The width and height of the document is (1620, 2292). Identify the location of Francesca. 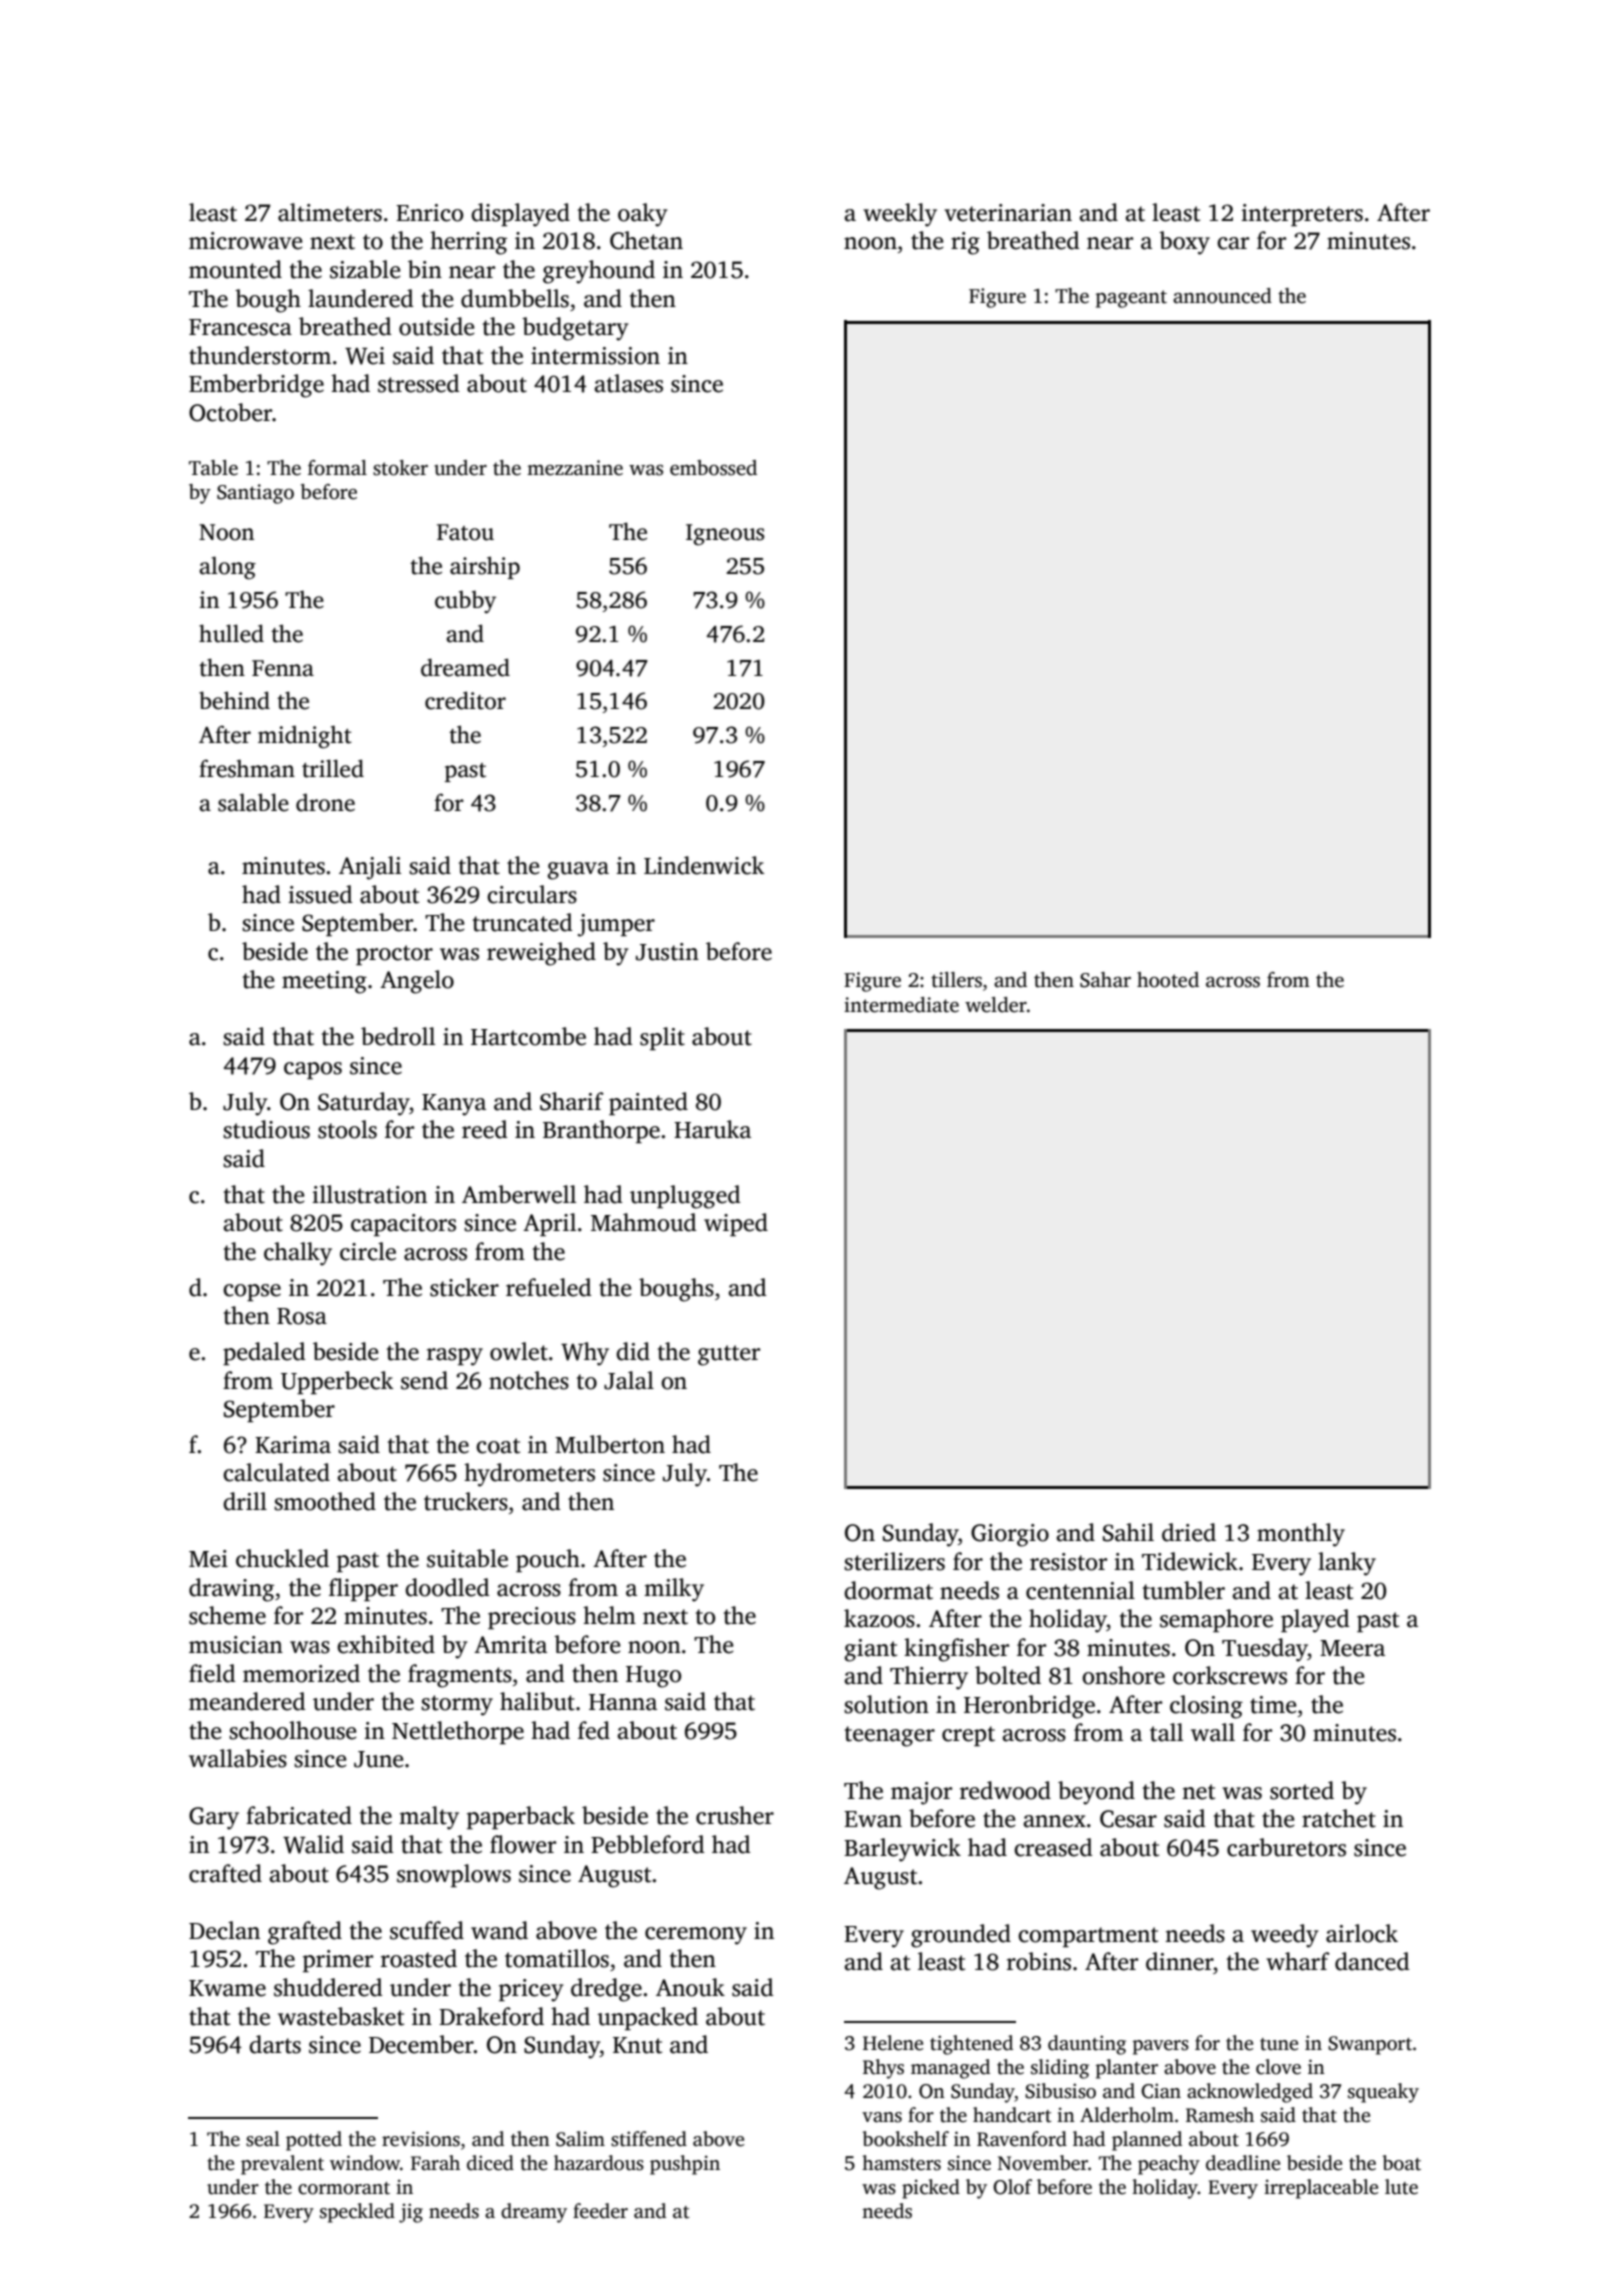
(240, 327).
